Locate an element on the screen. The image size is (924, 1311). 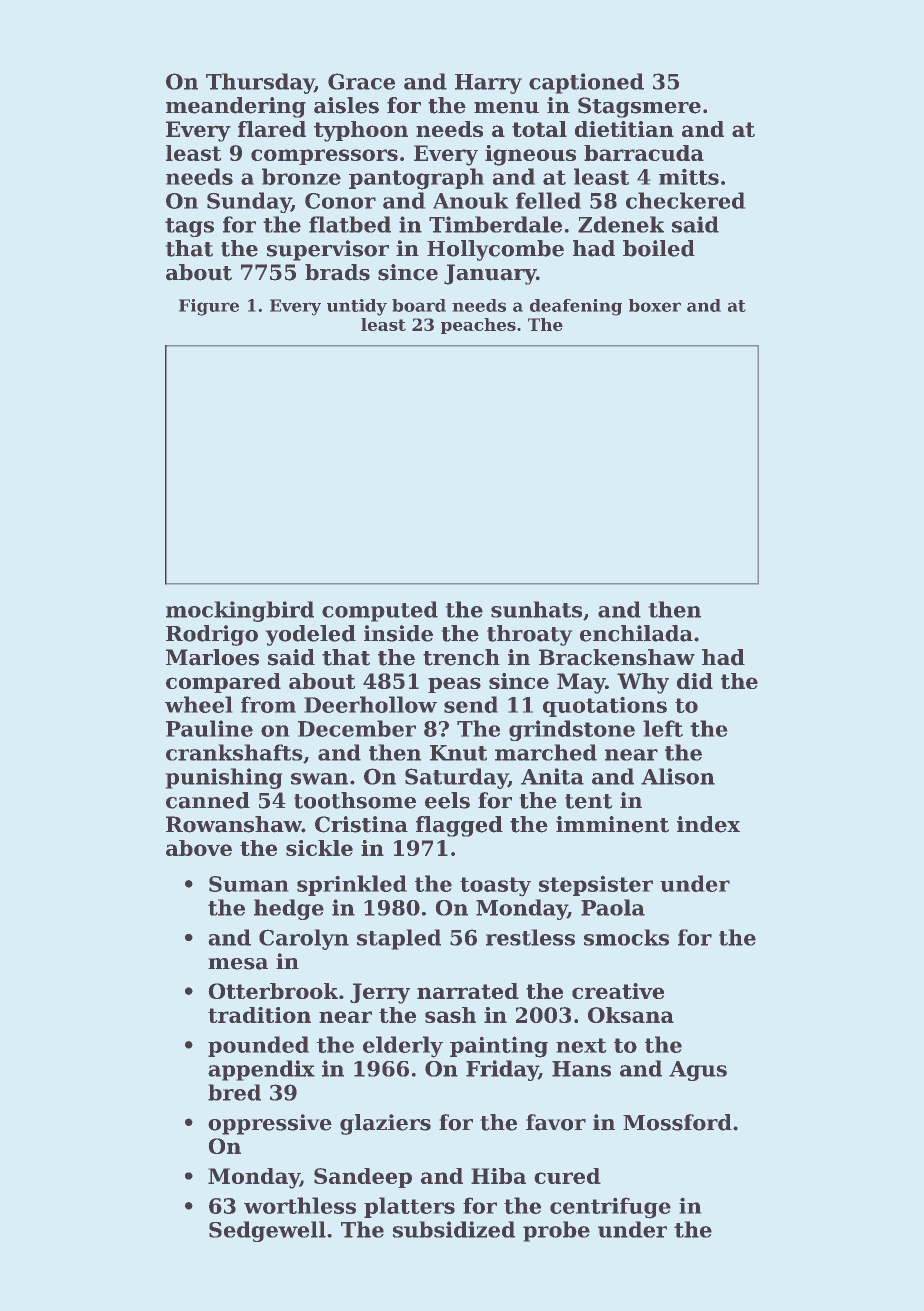
Sedgewell is located at coordinates (267, 1231).
